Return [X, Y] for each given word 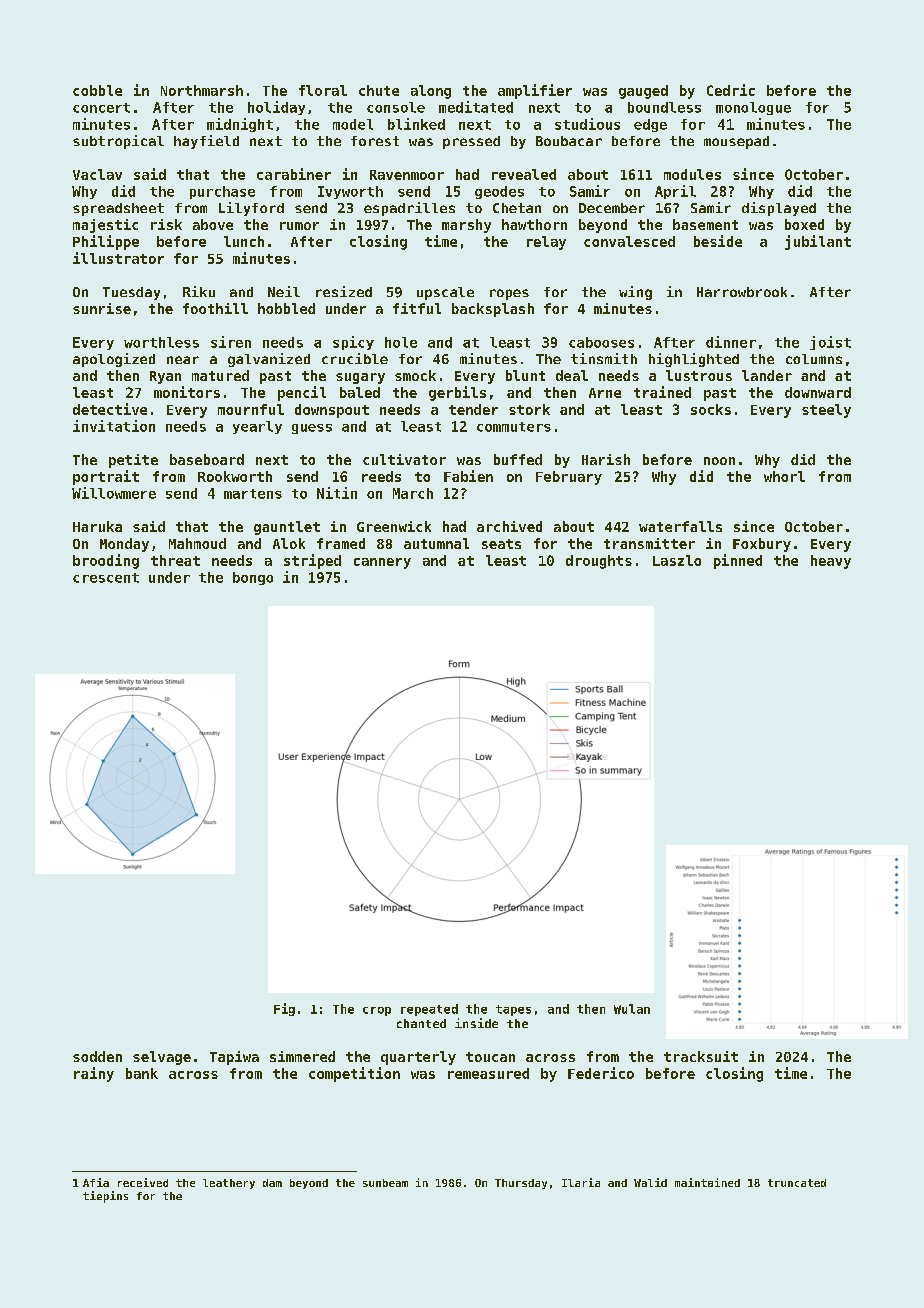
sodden [97, 1056]
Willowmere [114, 493]
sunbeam [385, 1183]
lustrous [699, 375]
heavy [831, 562]
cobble [97, 90]
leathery [229, 1184]
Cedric [731, 90]
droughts [599, 562]
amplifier [535, 91]
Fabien [468, 476]
